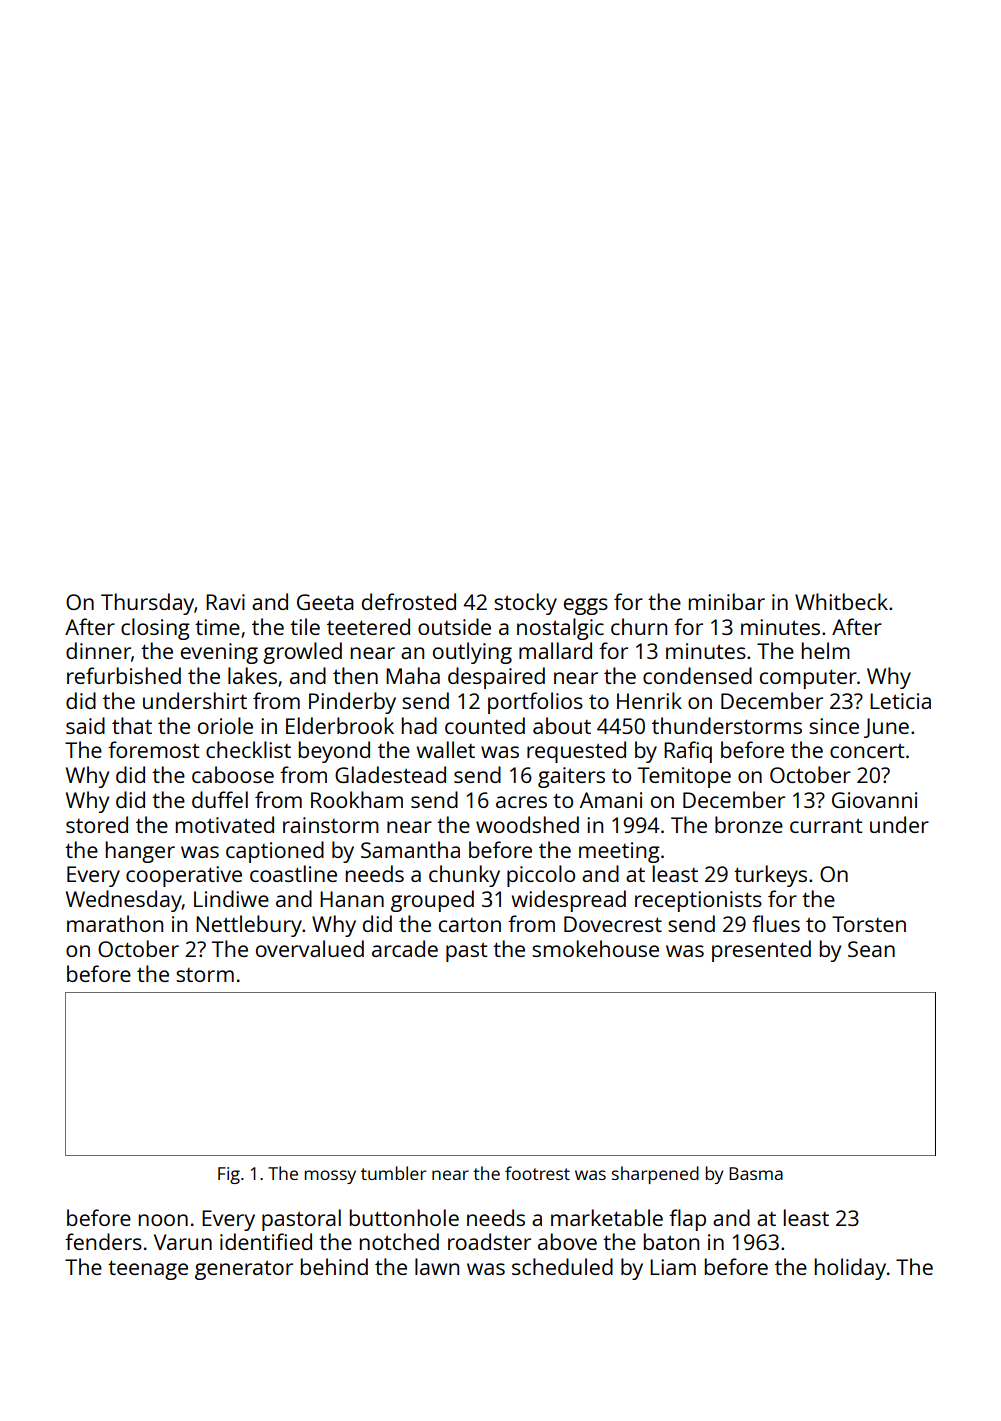 The width and height of the screenshot is (1001, 1421). I want to click on Basma, so click(756, 1173).
